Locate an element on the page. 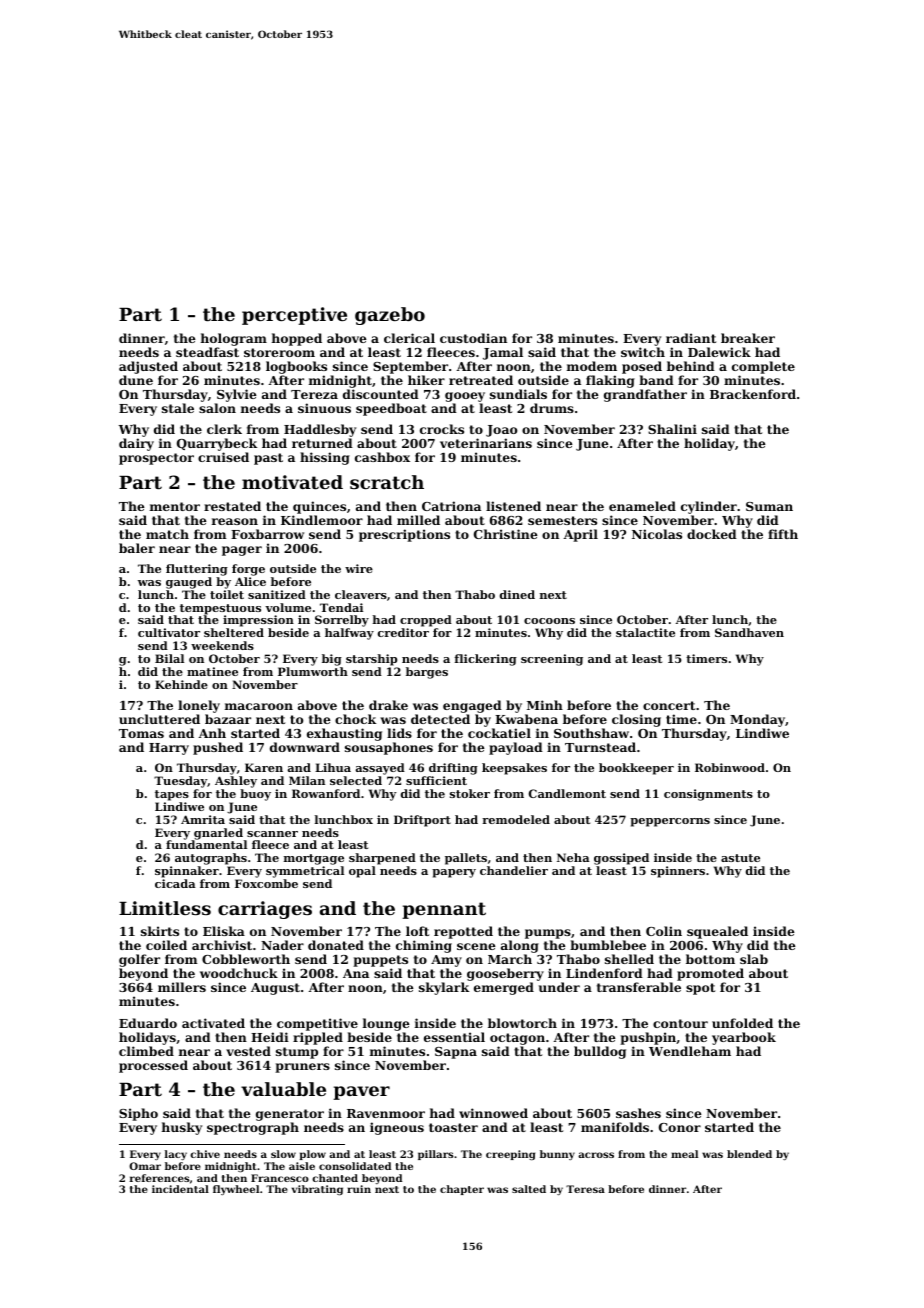 Image resolution: width=924 pixels, height=1308 pixels. Wendleham is located at coordinates (690, 1051).
